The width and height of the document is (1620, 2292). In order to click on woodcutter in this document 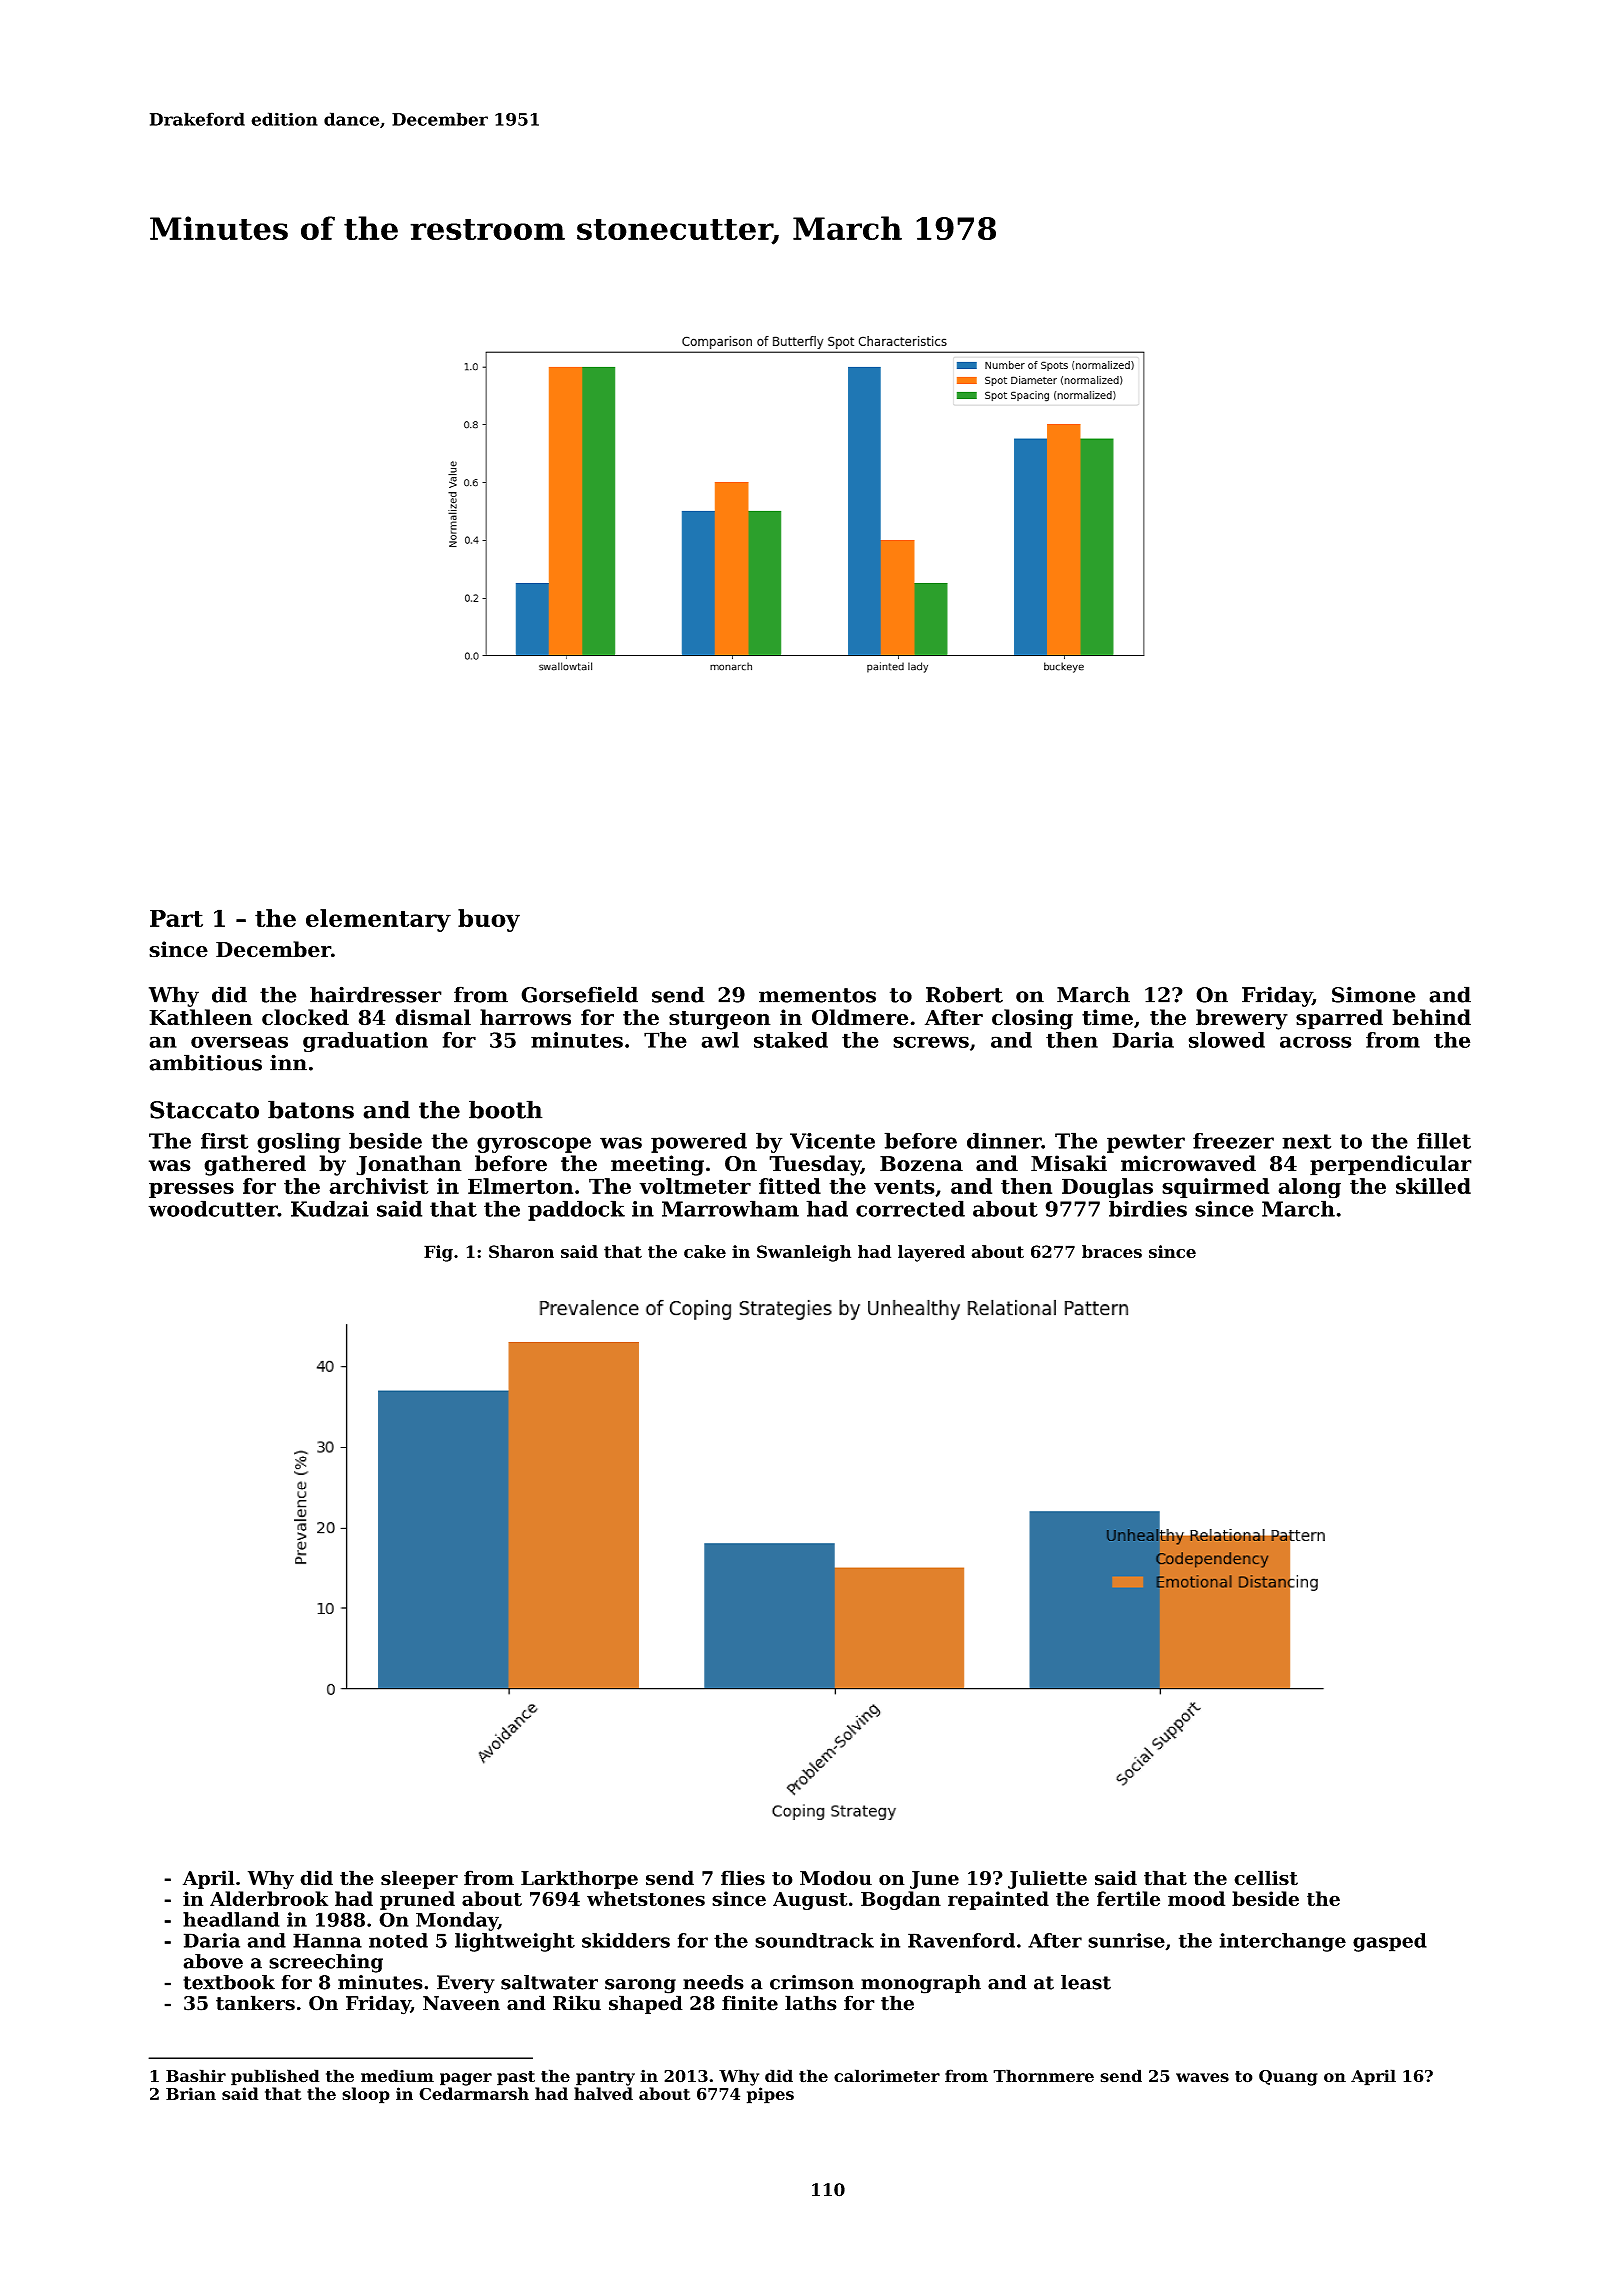, I will do `click(213, 1208)`.
